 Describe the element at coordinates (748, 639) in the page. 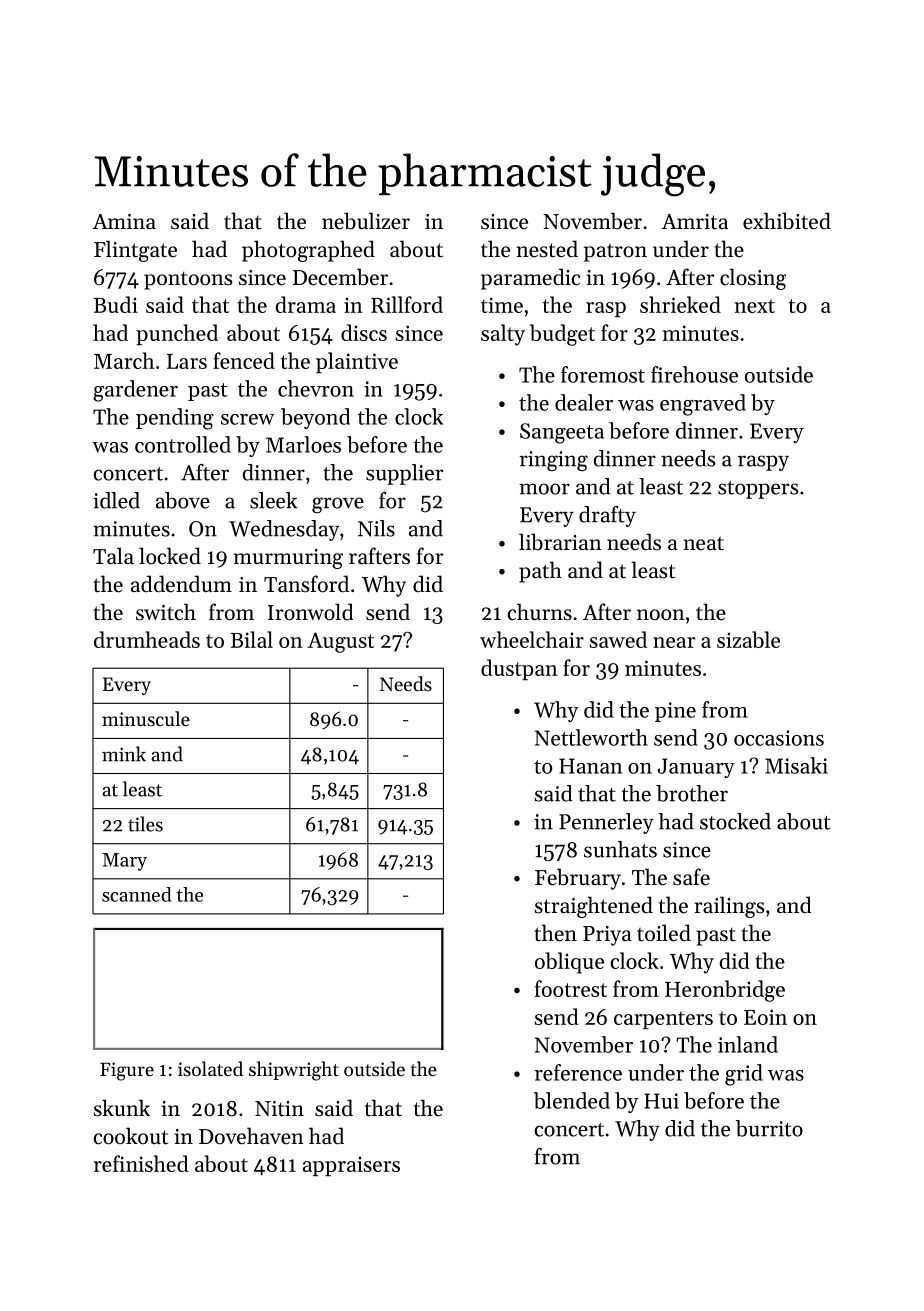

I see `sizable` at that location.
